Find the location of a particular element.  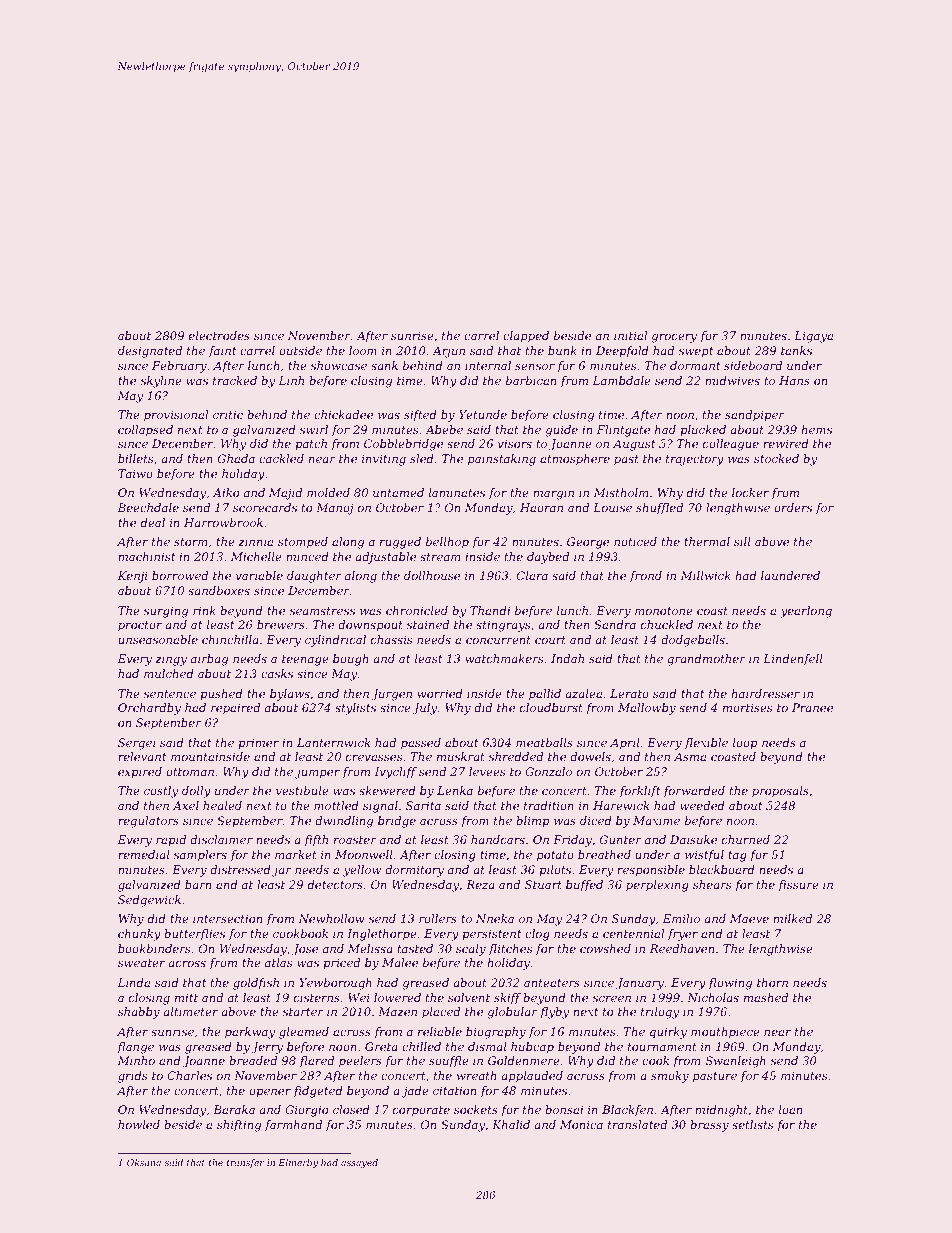

crevasses is located at coordinates (374, 758).
